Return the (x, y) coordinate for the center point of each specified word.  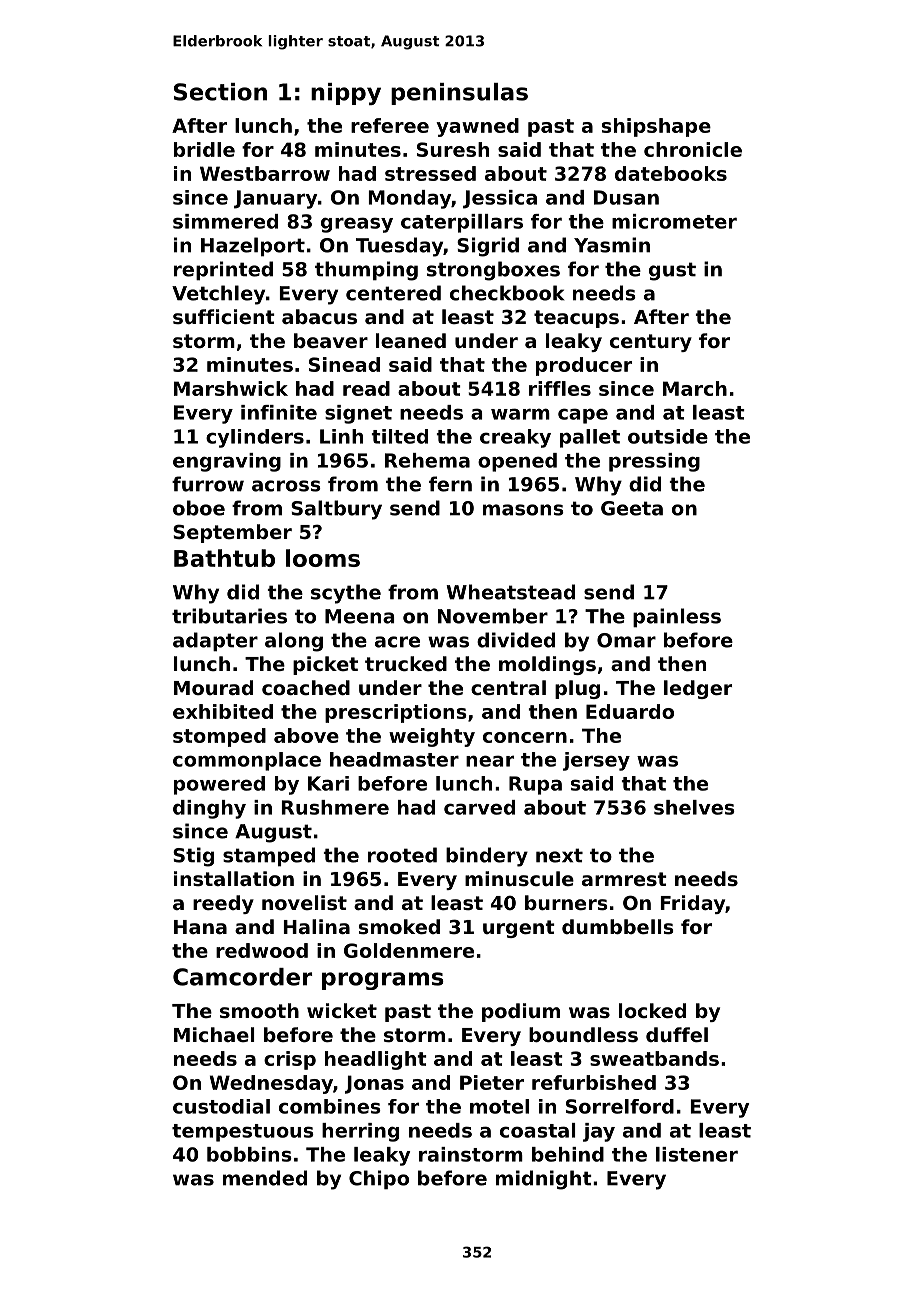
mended (265, 1178)
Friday (693, 904)
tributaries (229, 616)
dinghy (209, 809)
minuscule (519, 878)
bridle (204, 149)
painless (677, 618)
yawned (477, 127)
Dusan (626, 197)
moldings (547, 665)
